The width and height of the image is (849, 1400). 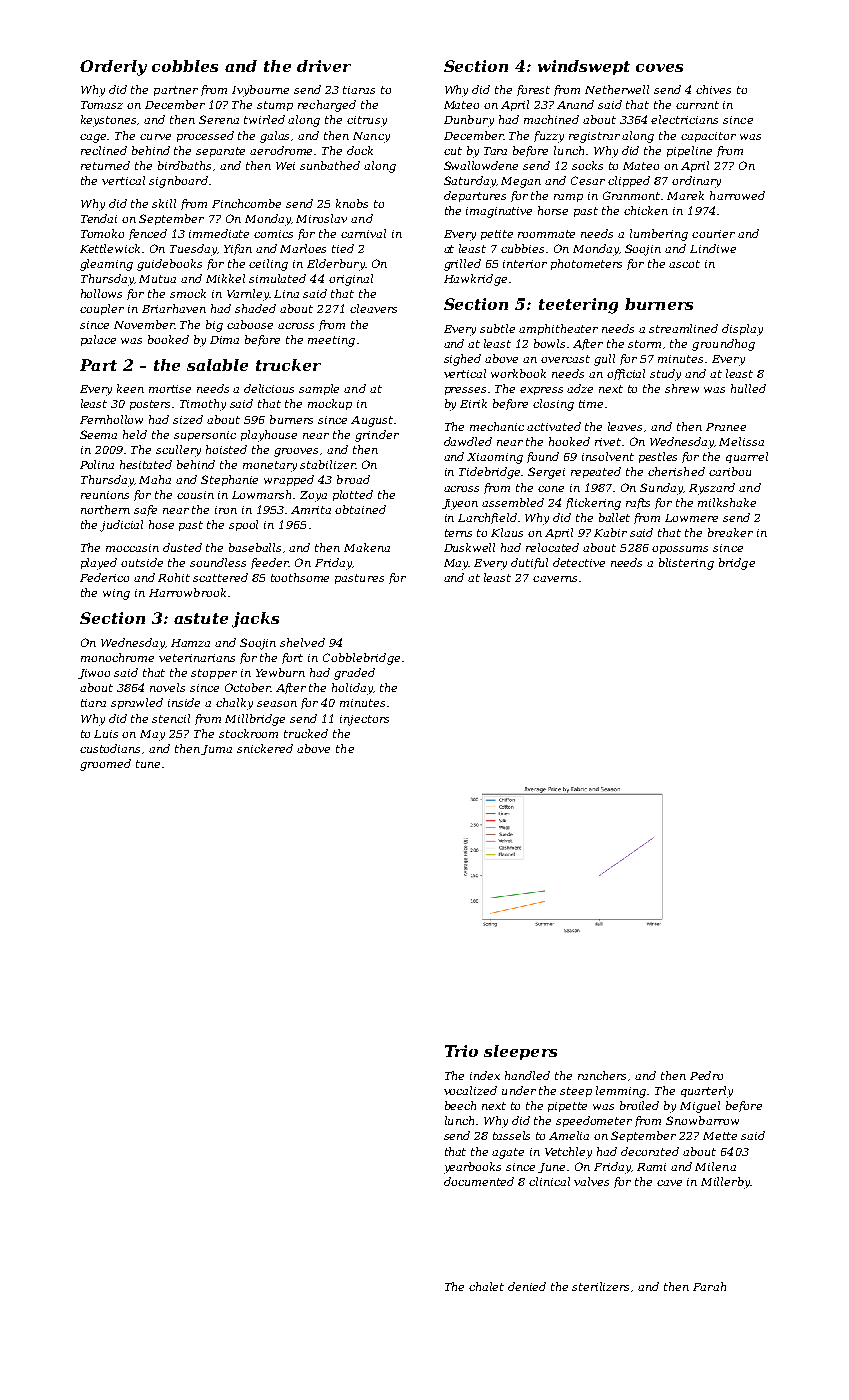 I want to click on harrowed, so click(x=737, y=195).
